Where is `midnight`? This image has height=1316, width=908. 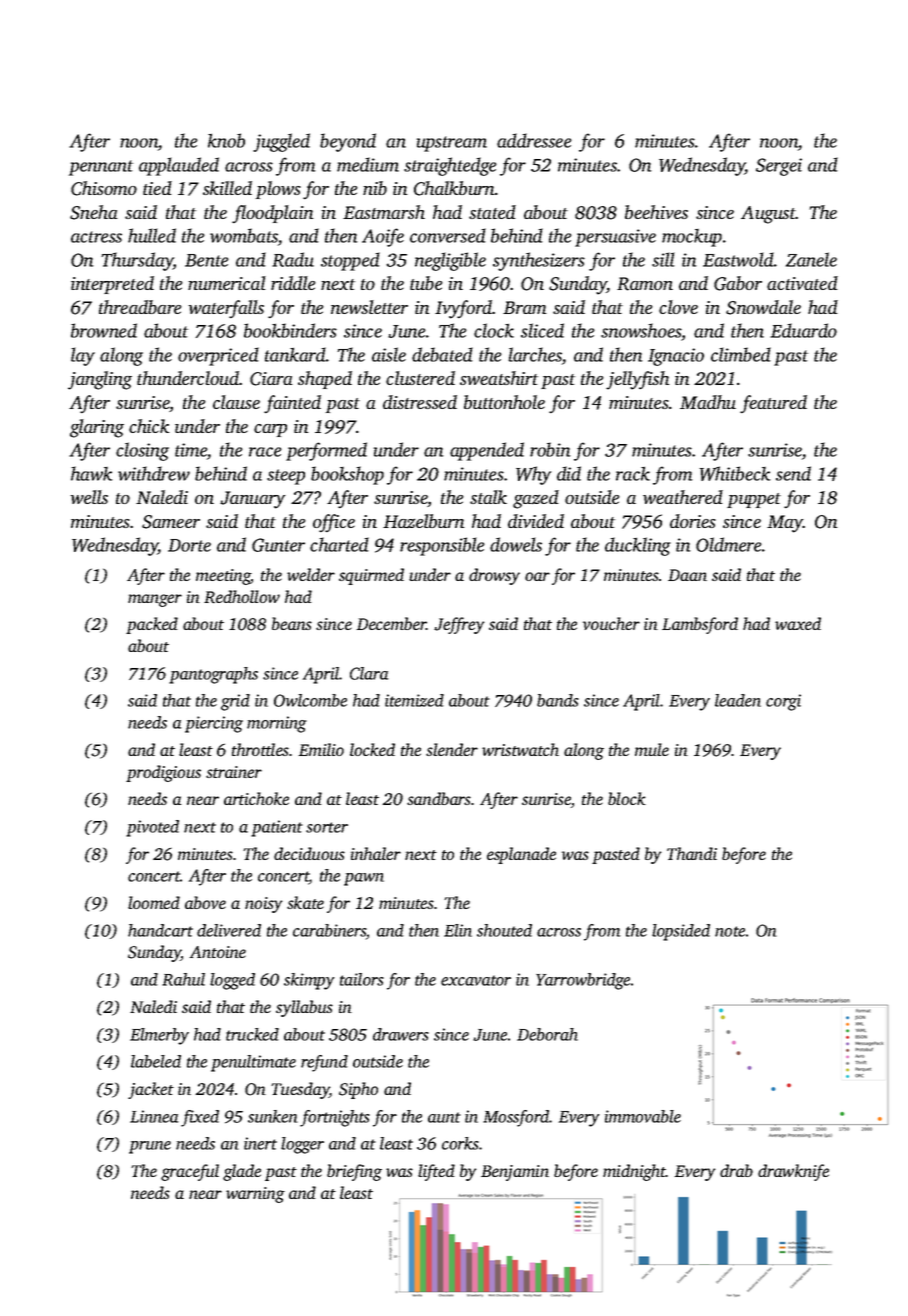 midnight is located at coordinates (634, 1172).
